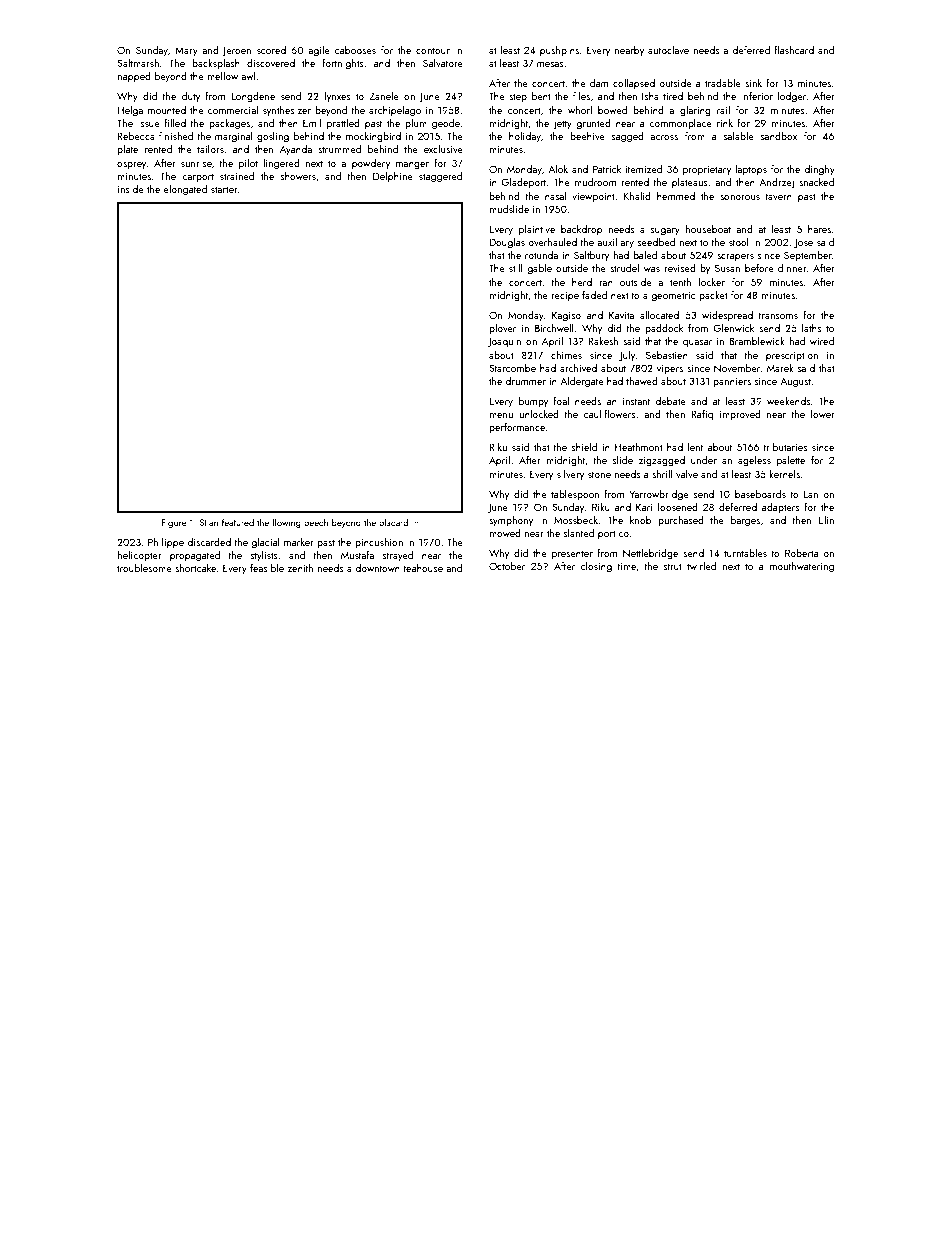  I want to click on packet, so click(713, 296).
